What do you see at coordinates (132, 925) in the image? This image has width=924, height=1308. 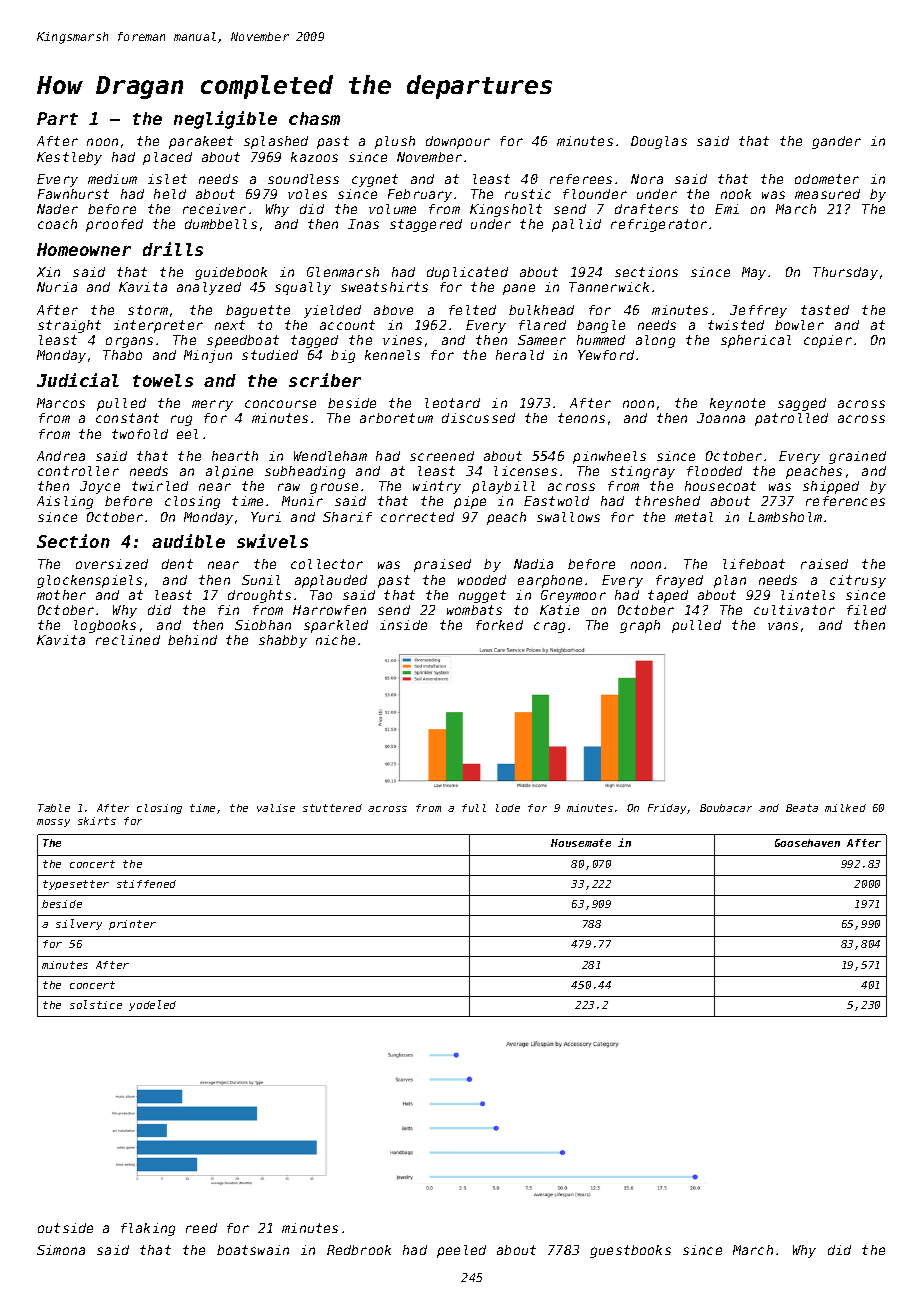 I see `printer` at bounding box center [132, 925].
